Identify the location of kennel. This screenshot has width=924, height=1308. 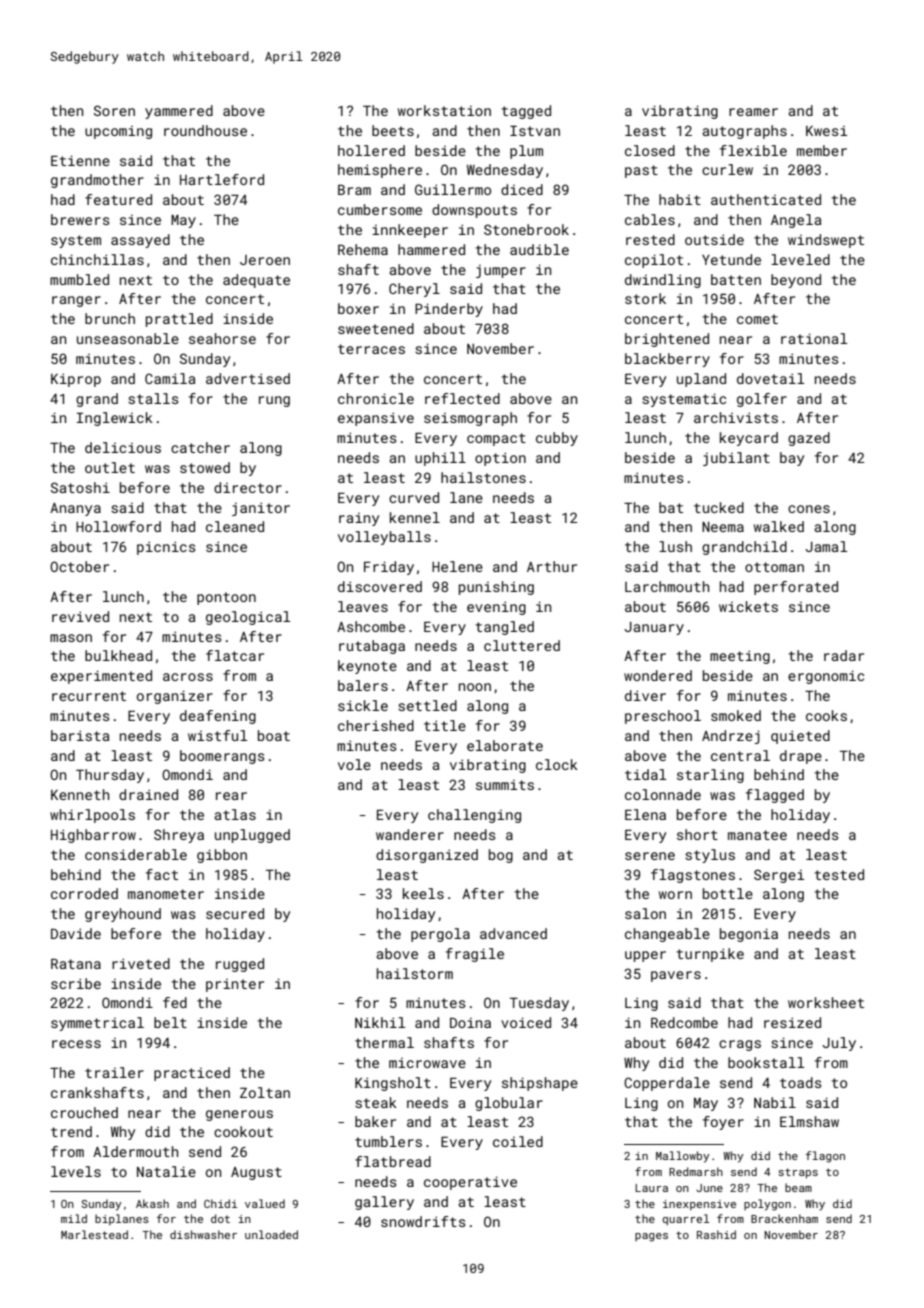
(415, 517).
